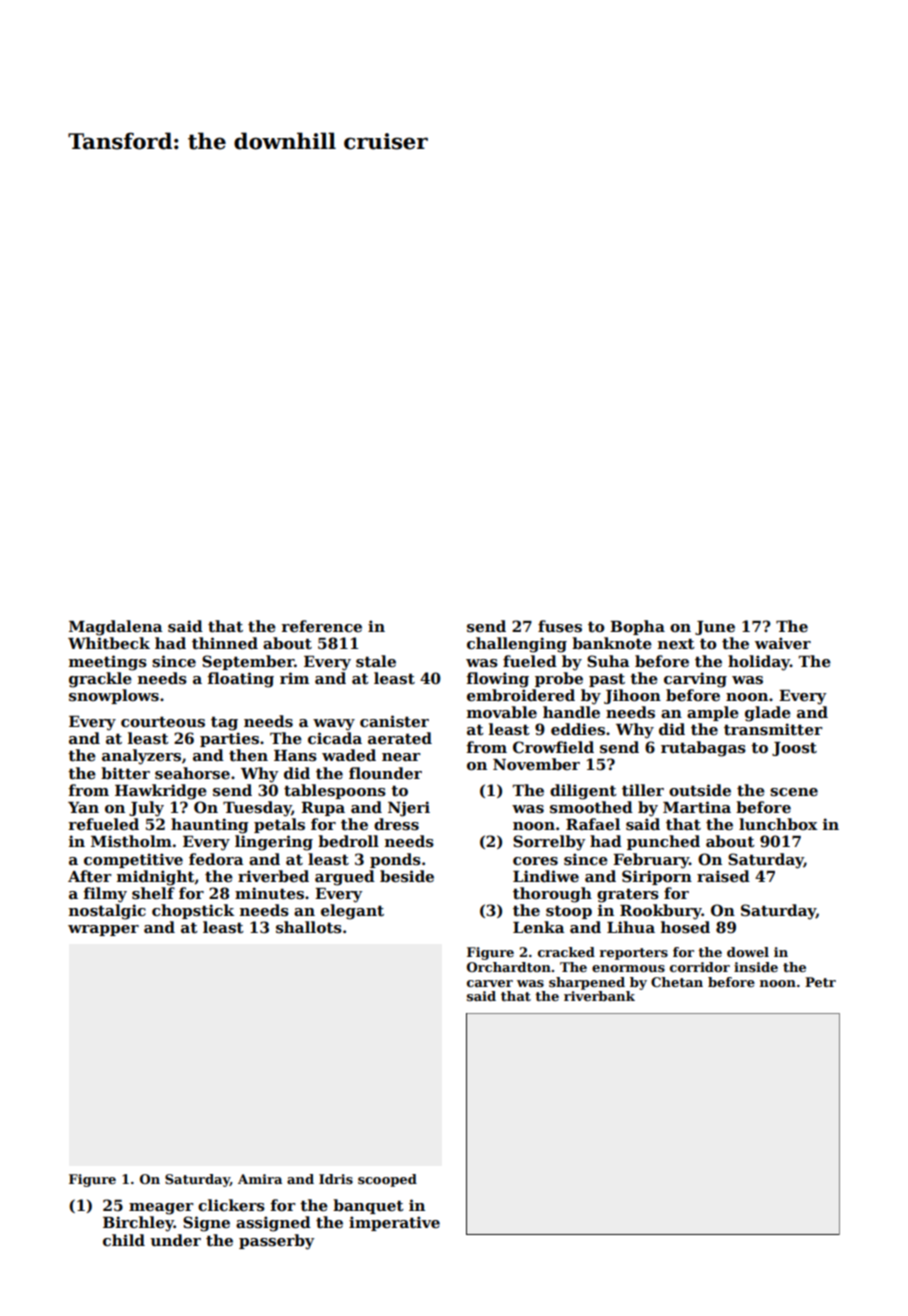 This document has width=908, height=1316. Describe the element at coordinates (773, 729) in the document. I see `transmitter` at that location.
